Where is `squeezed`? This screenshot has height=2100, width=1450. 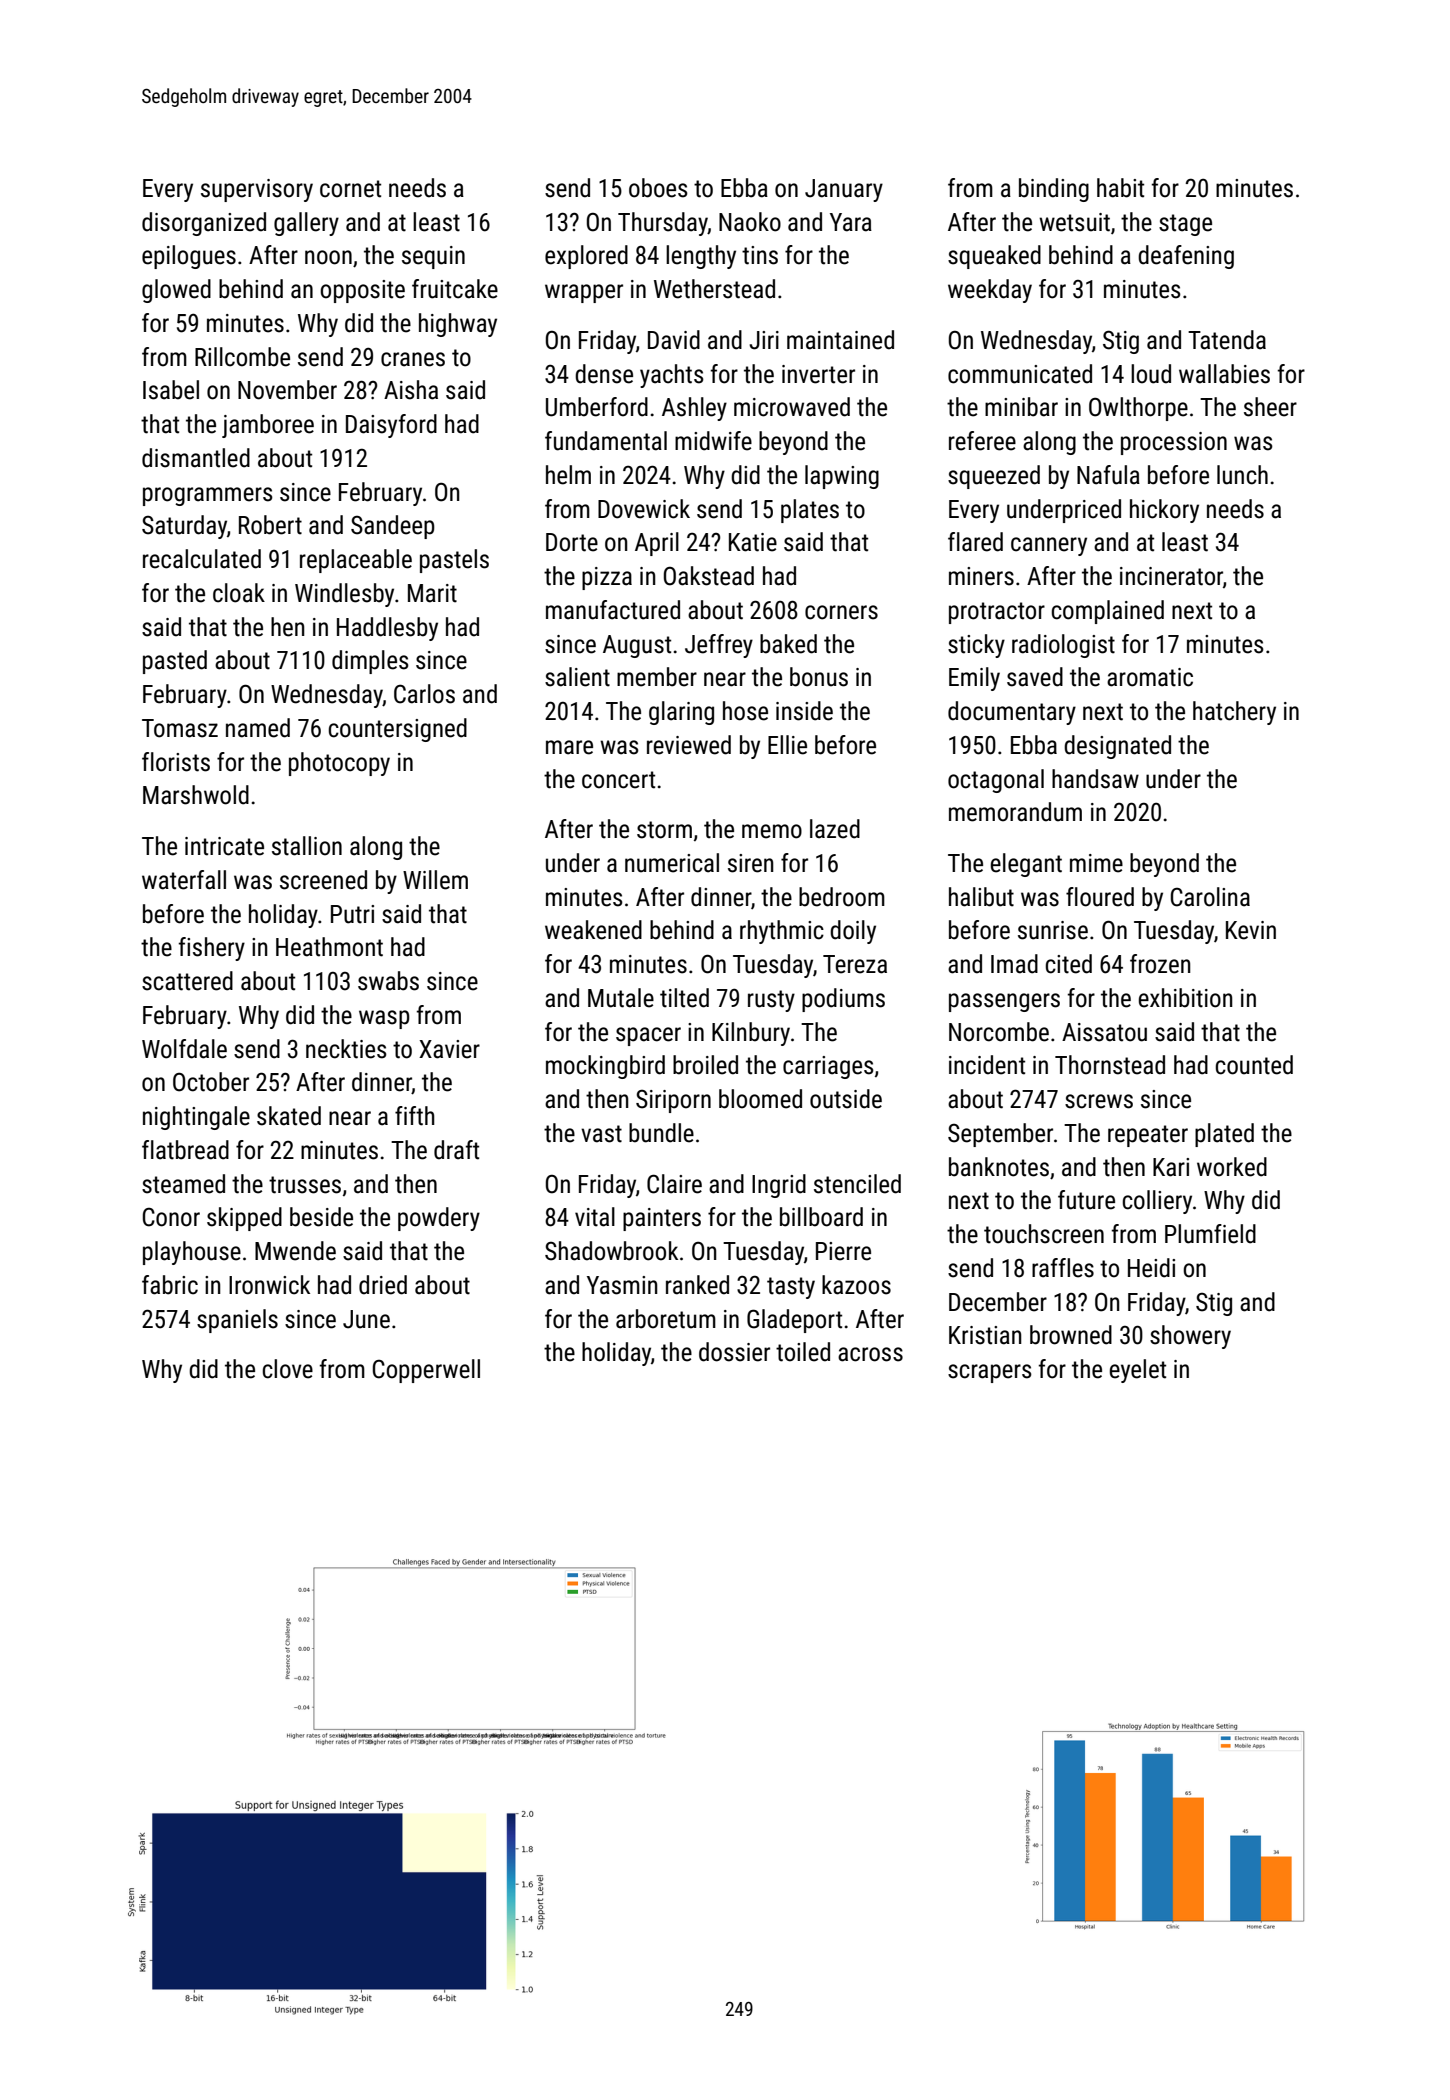
squeezed is located at coordinates (994, 477).
